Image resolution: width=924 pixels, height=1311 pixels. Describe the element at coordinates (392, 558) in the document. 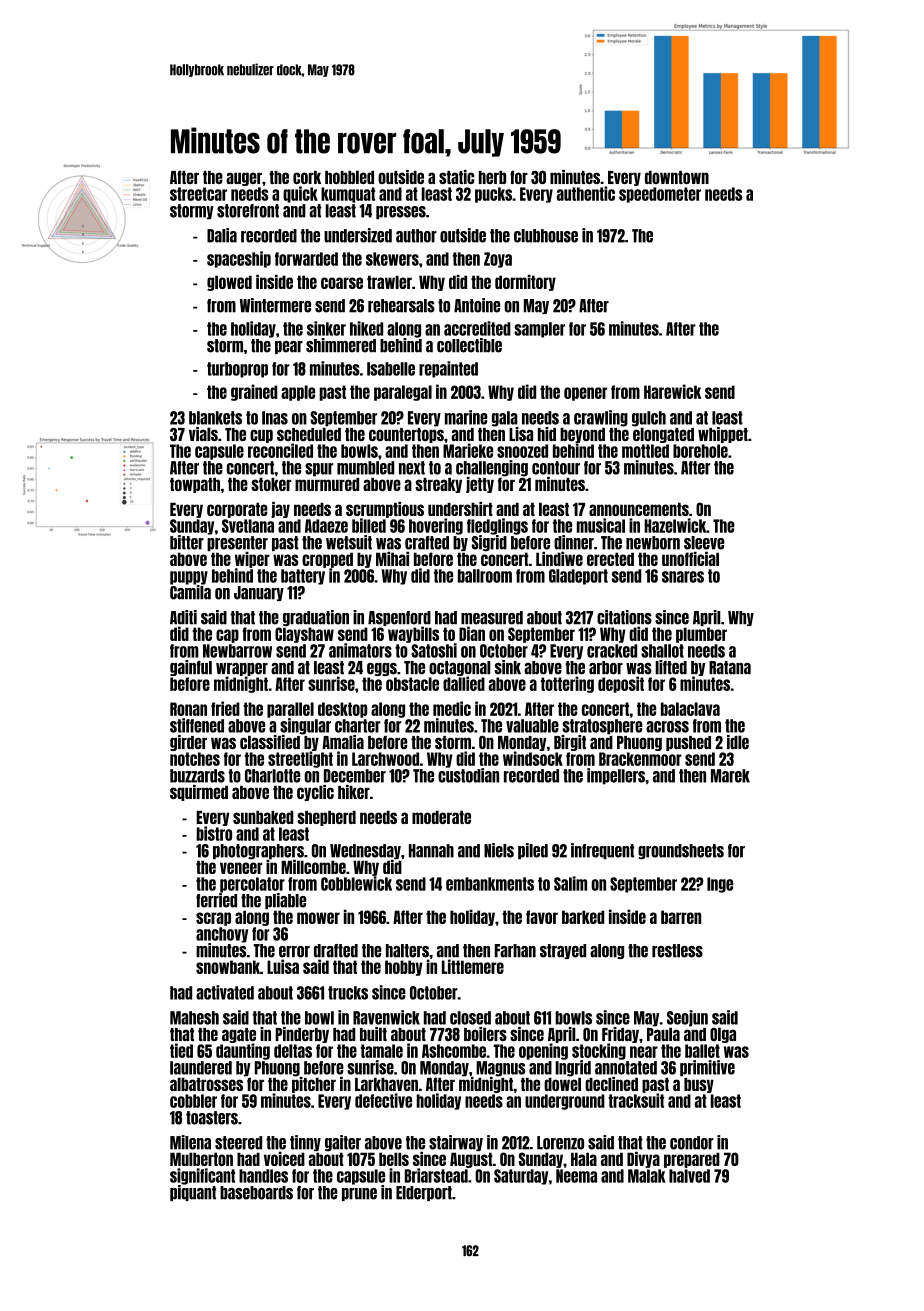

I see `Mihai` at that location.
